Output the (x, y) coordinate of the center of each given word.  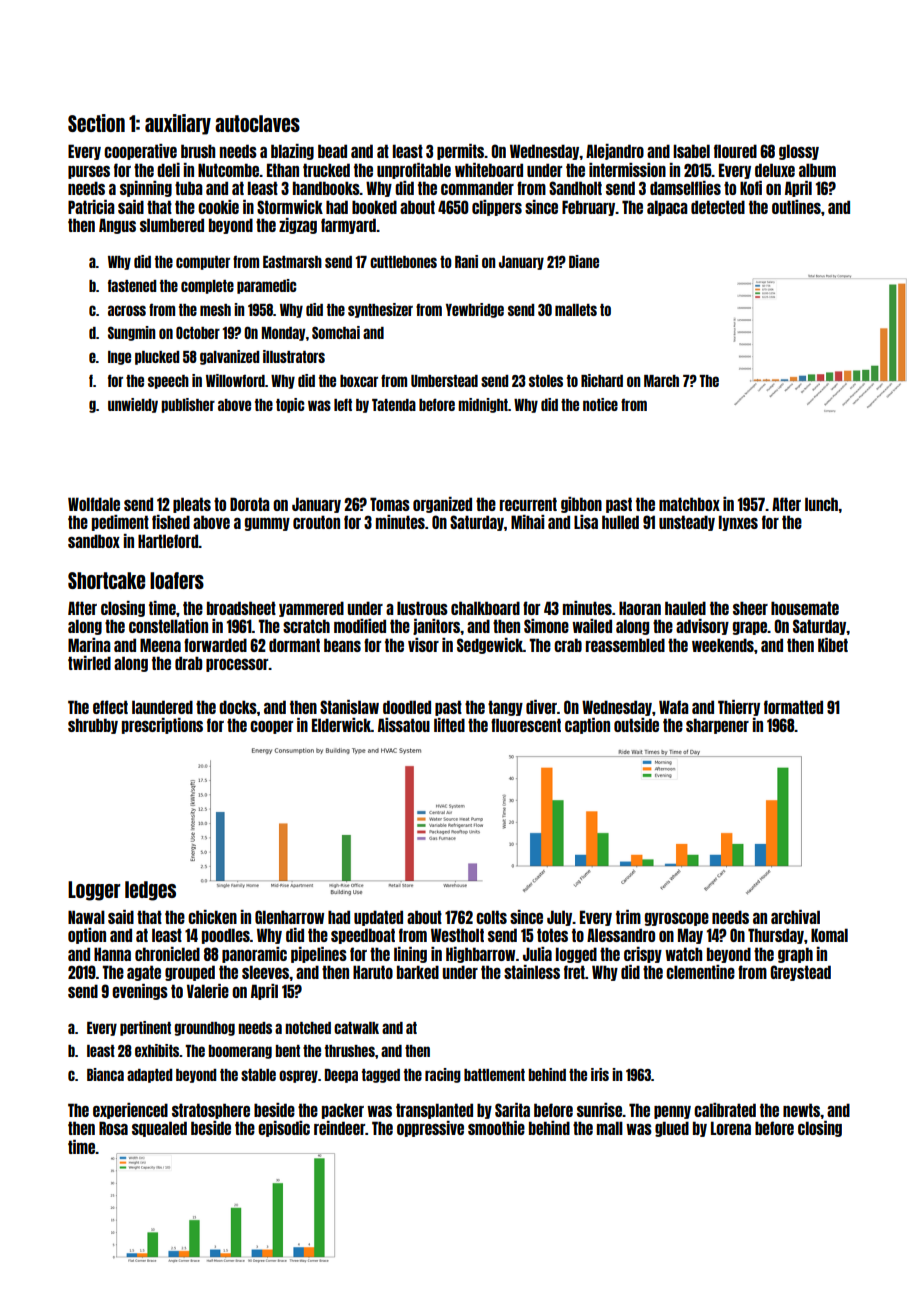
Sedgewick (490, 646)
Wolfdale (94, 504)
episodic (284, 1129)
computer (203, 263)
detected (718, 207)
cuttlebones (403, 262)
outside (636, 725)
